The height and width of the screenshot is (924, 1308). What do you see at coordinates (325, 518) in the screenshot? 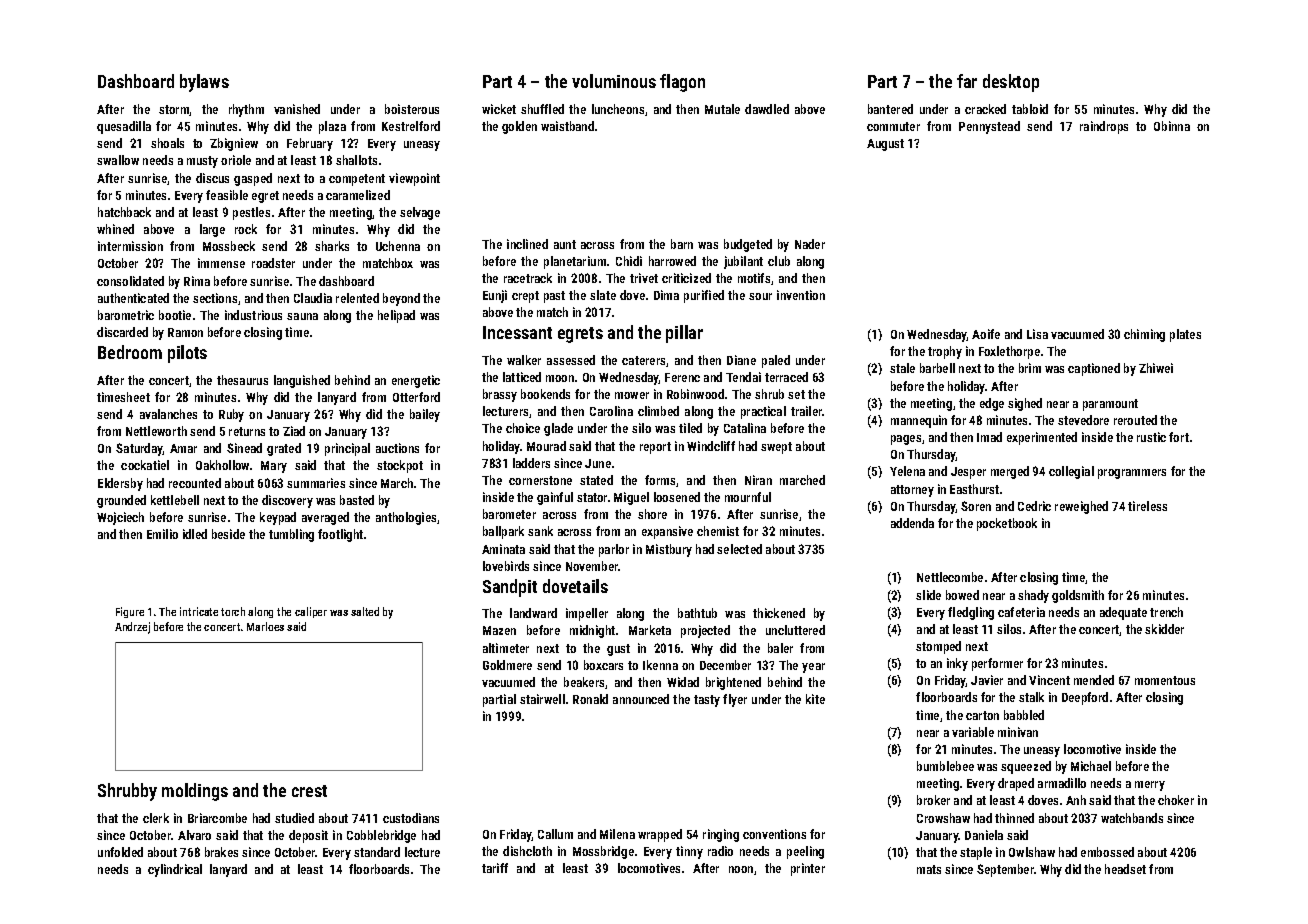
I see `averaged` at bounding box center [325, 518].
